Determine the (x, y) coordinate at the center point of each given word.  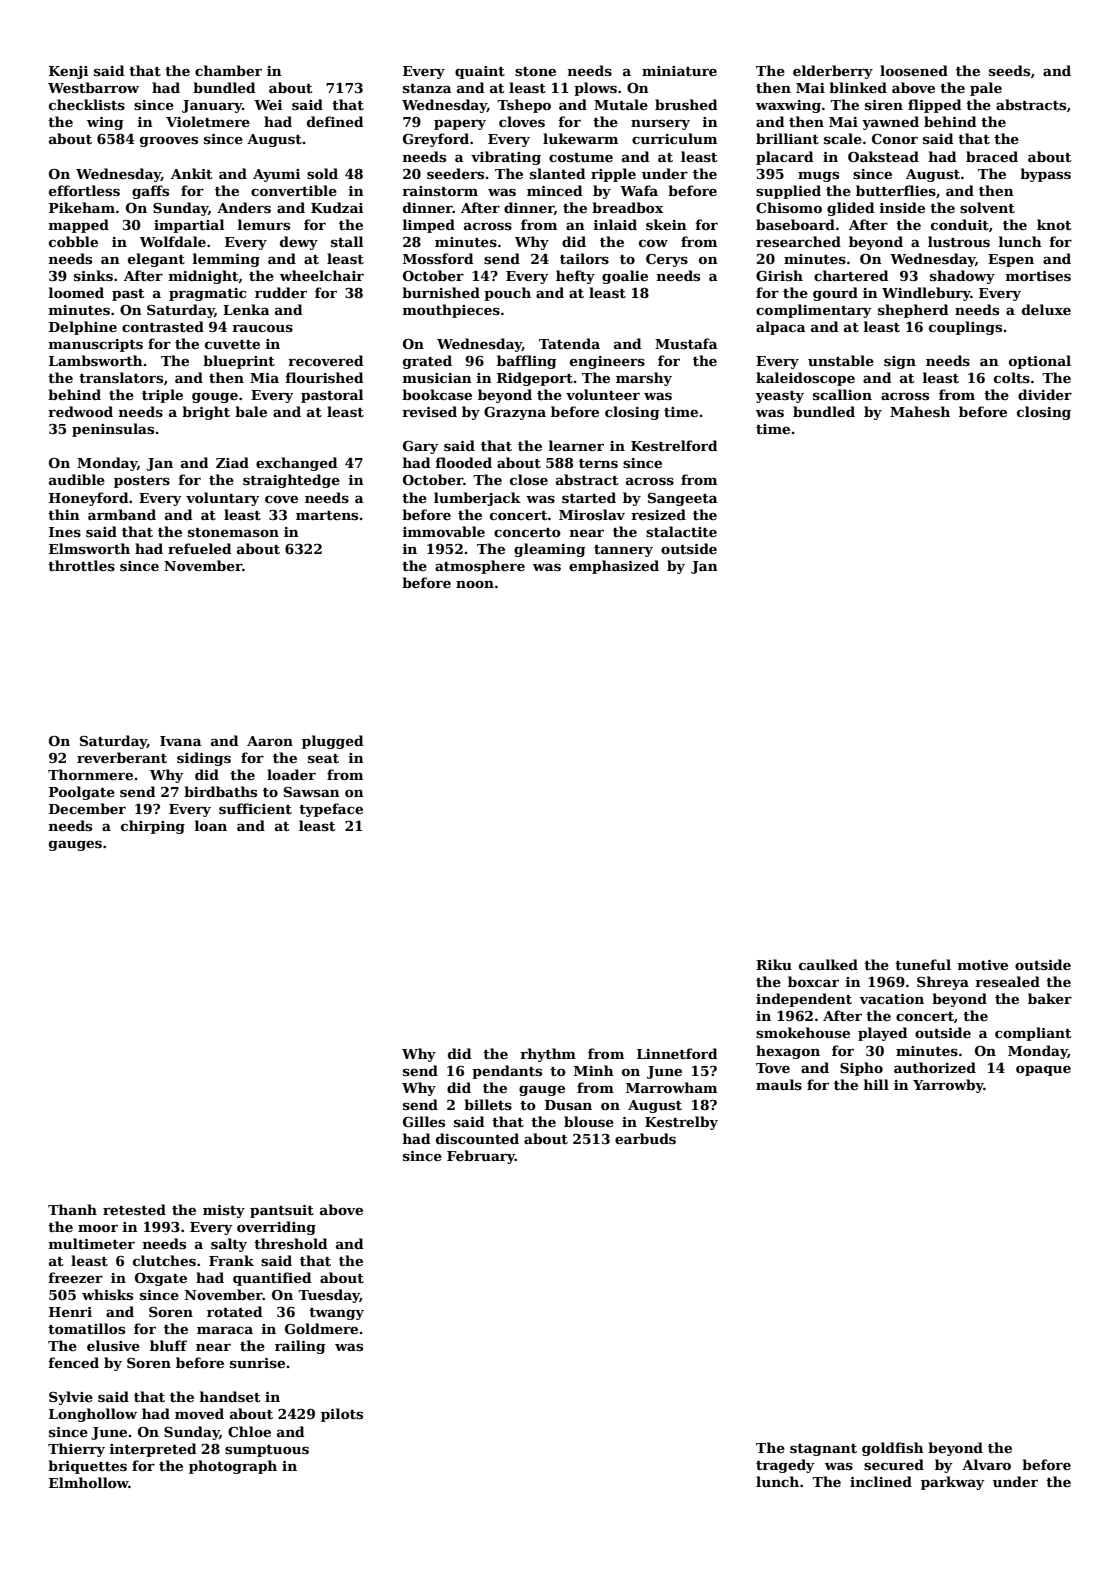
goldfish (893, 1449)
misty (224, 1211)
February (481, 1157)
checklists (87, 104)
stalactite (681, 531)
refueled (200, 548)
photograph (233, 1467)
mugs (818, 176)
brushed (686, 104)
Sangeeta (682, 499)
